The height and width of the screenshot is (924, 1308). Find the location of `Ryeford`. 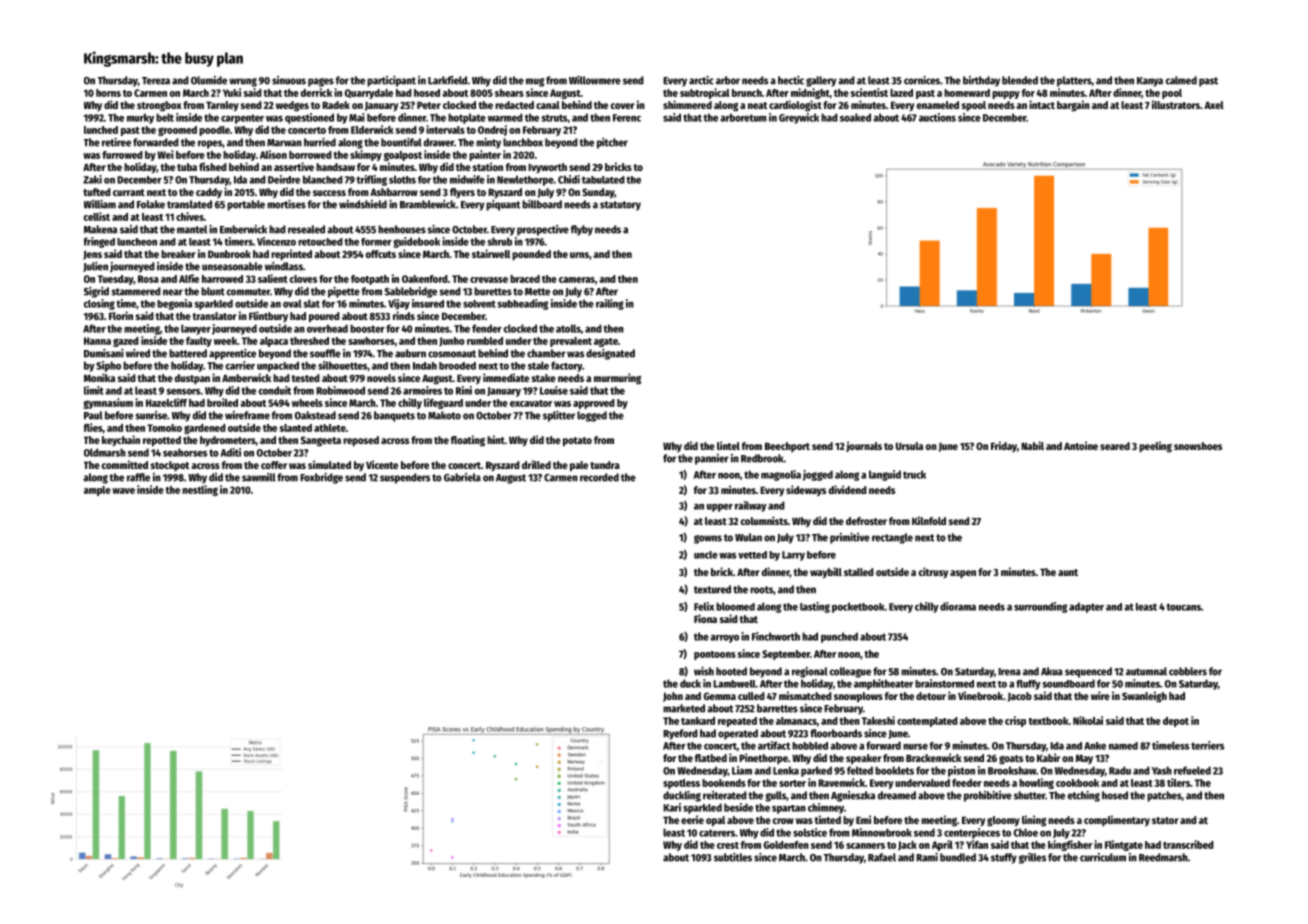

Ryeford is located at coordinates (680, 734).
